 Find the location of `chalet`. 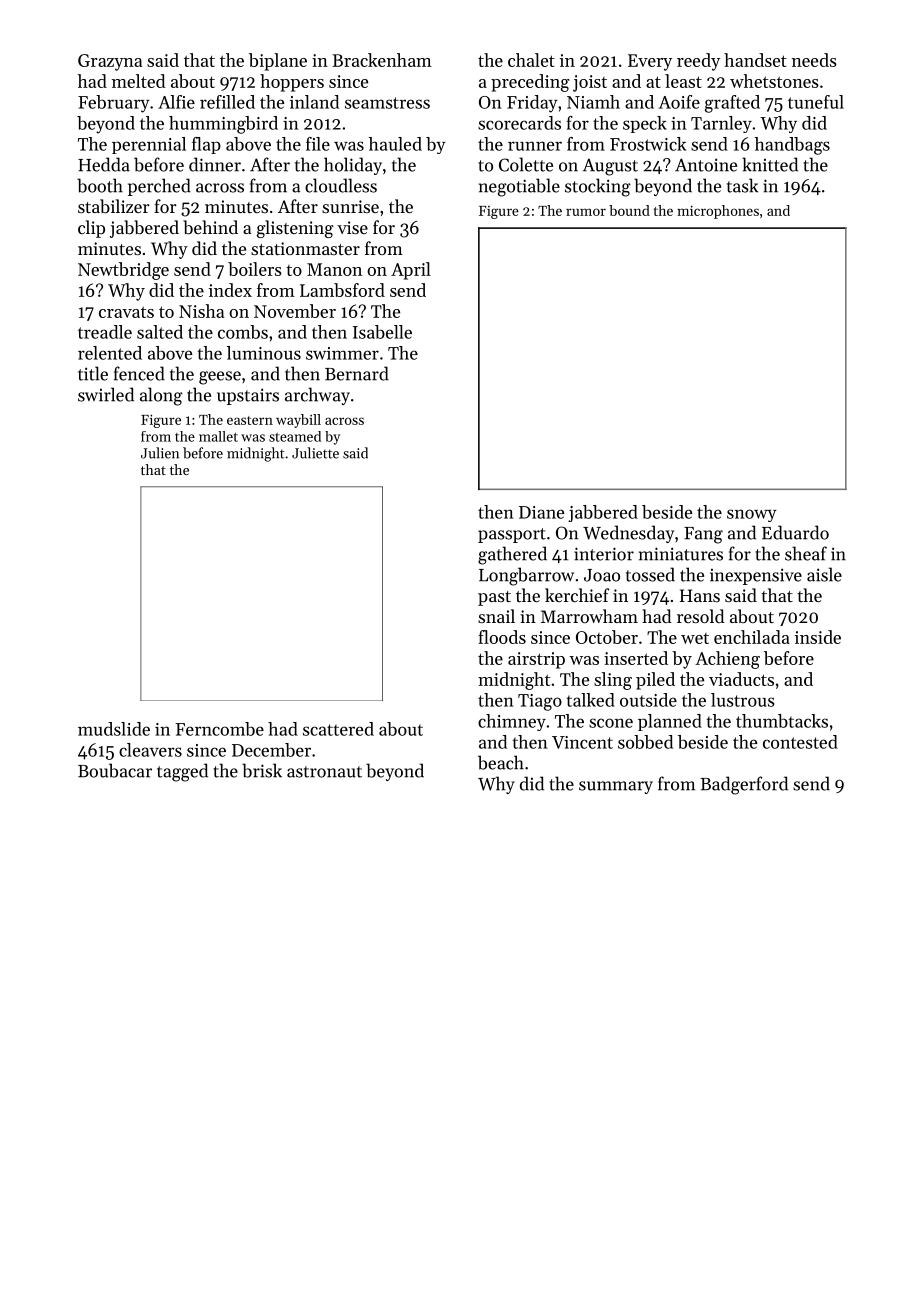

chalet is located at coordinates (531, 60).
